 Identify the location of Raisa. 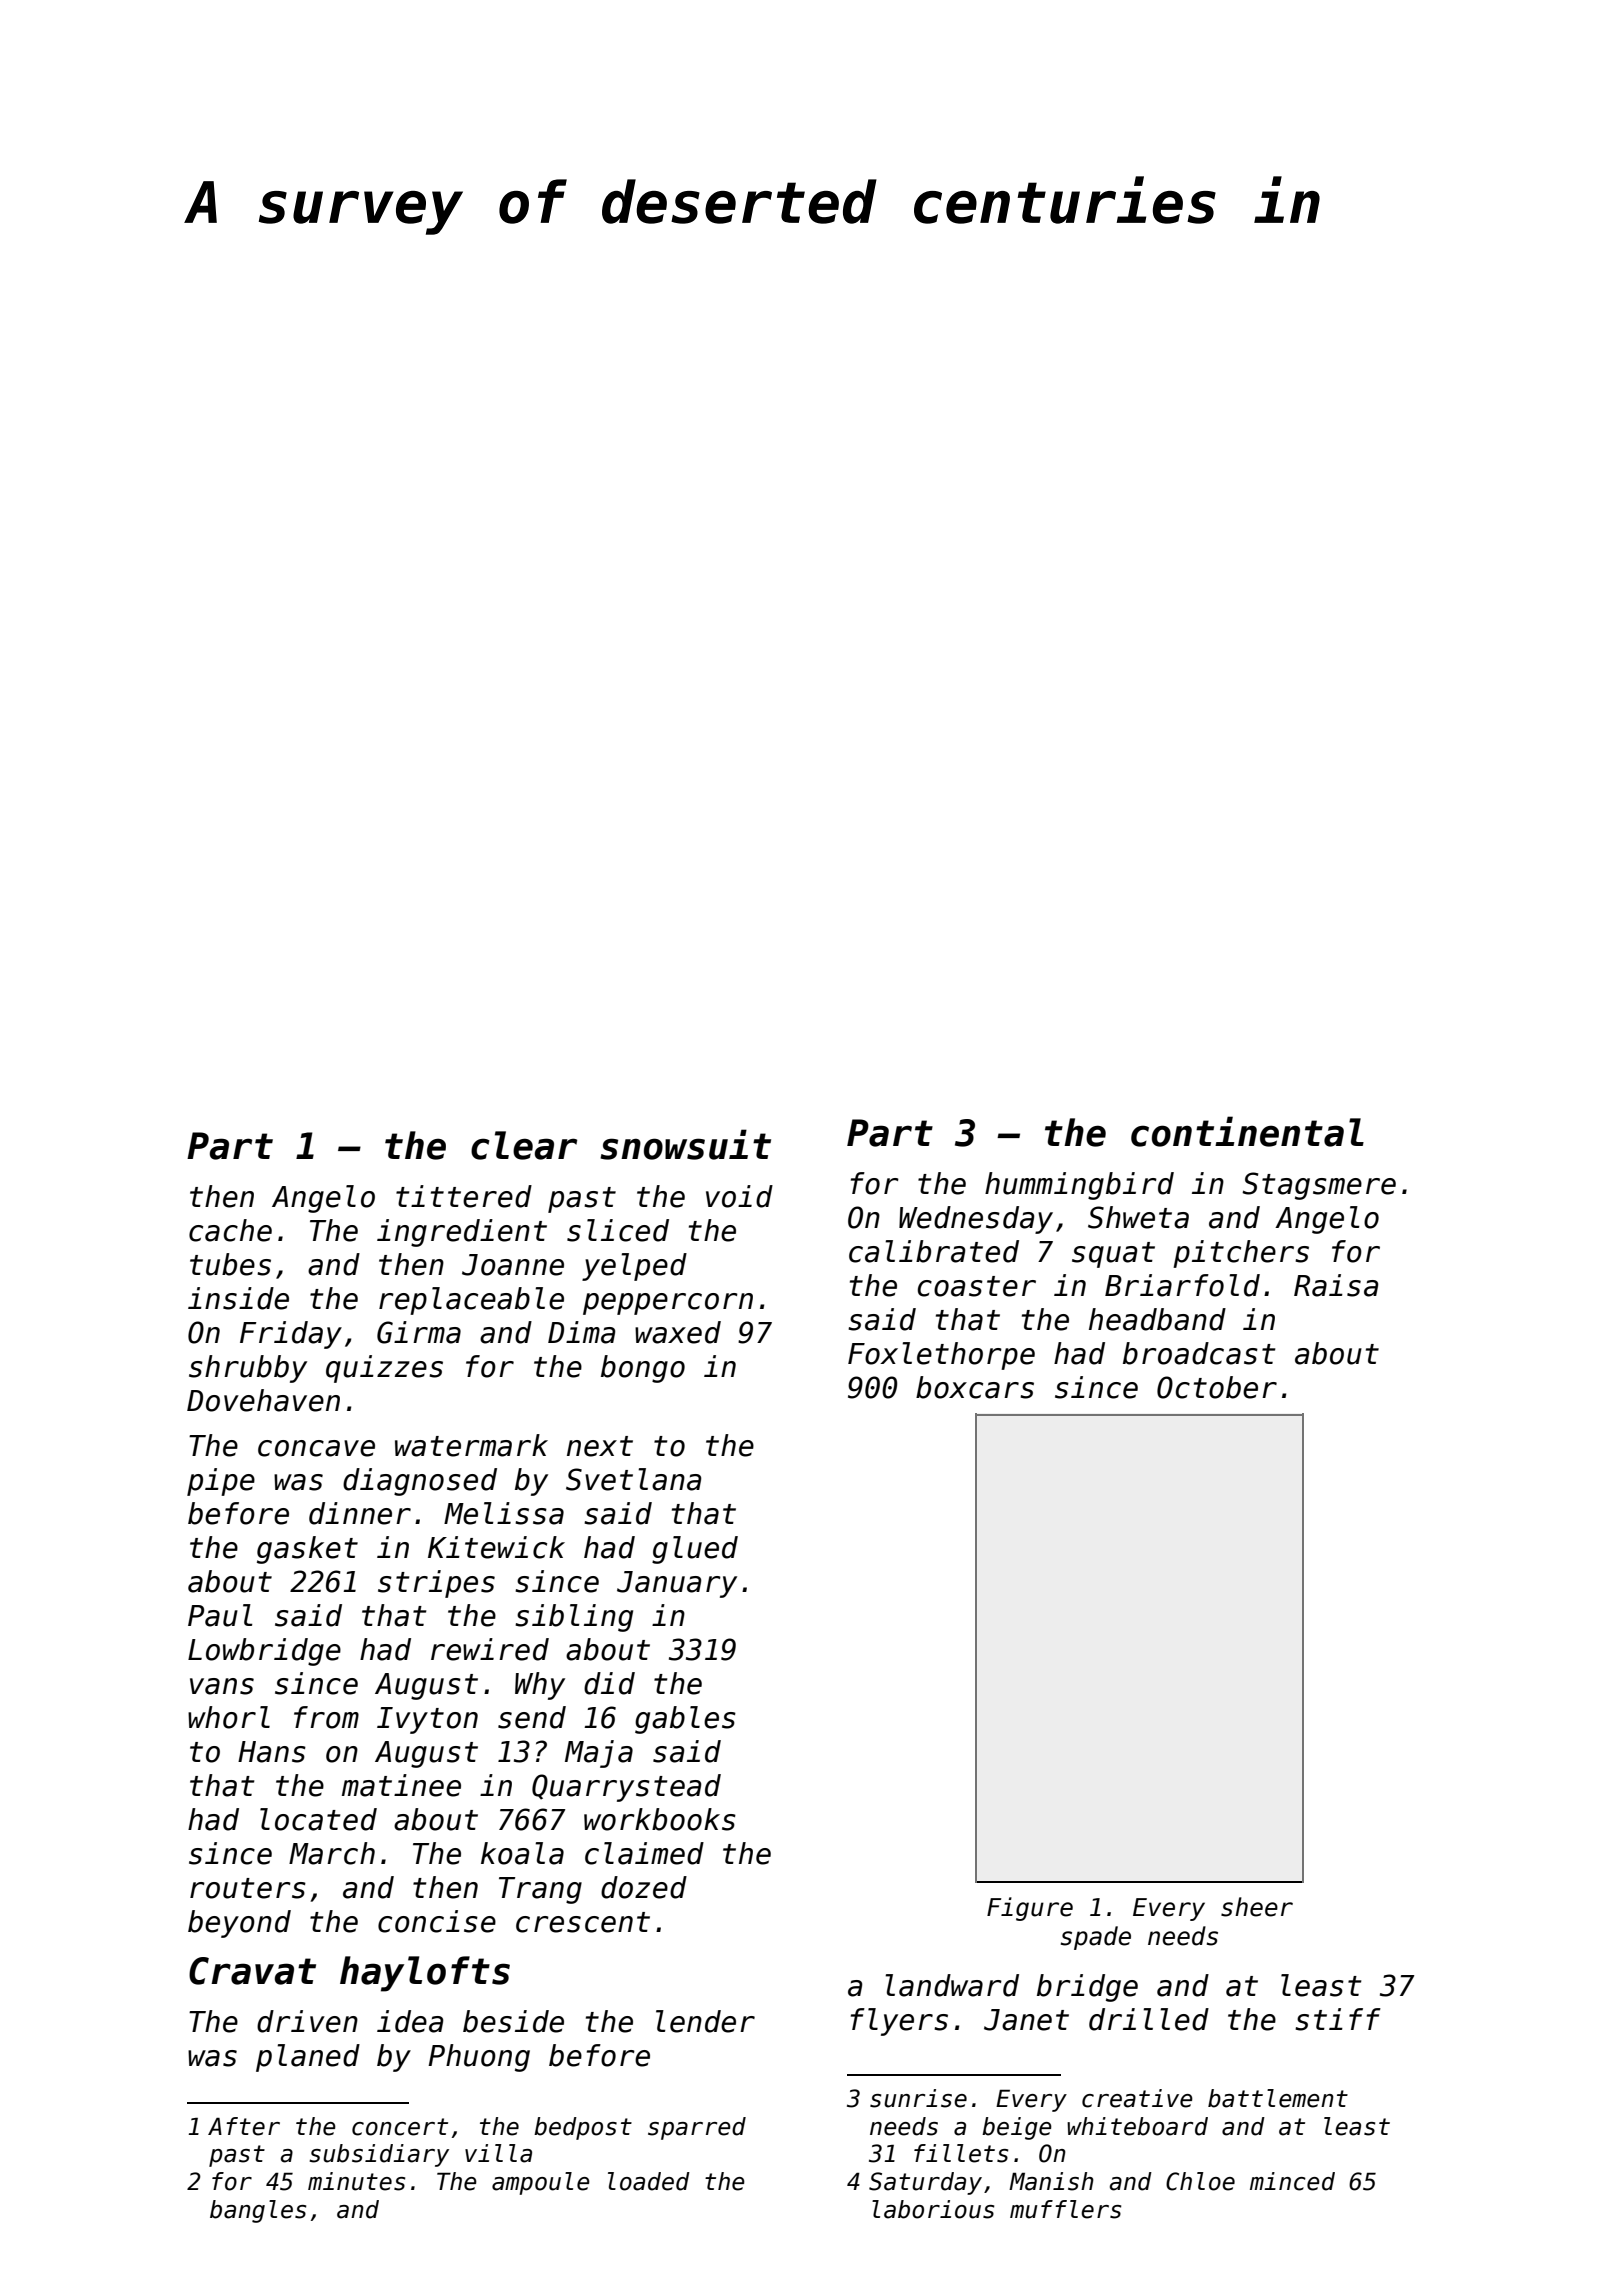
(1336, 1285).
